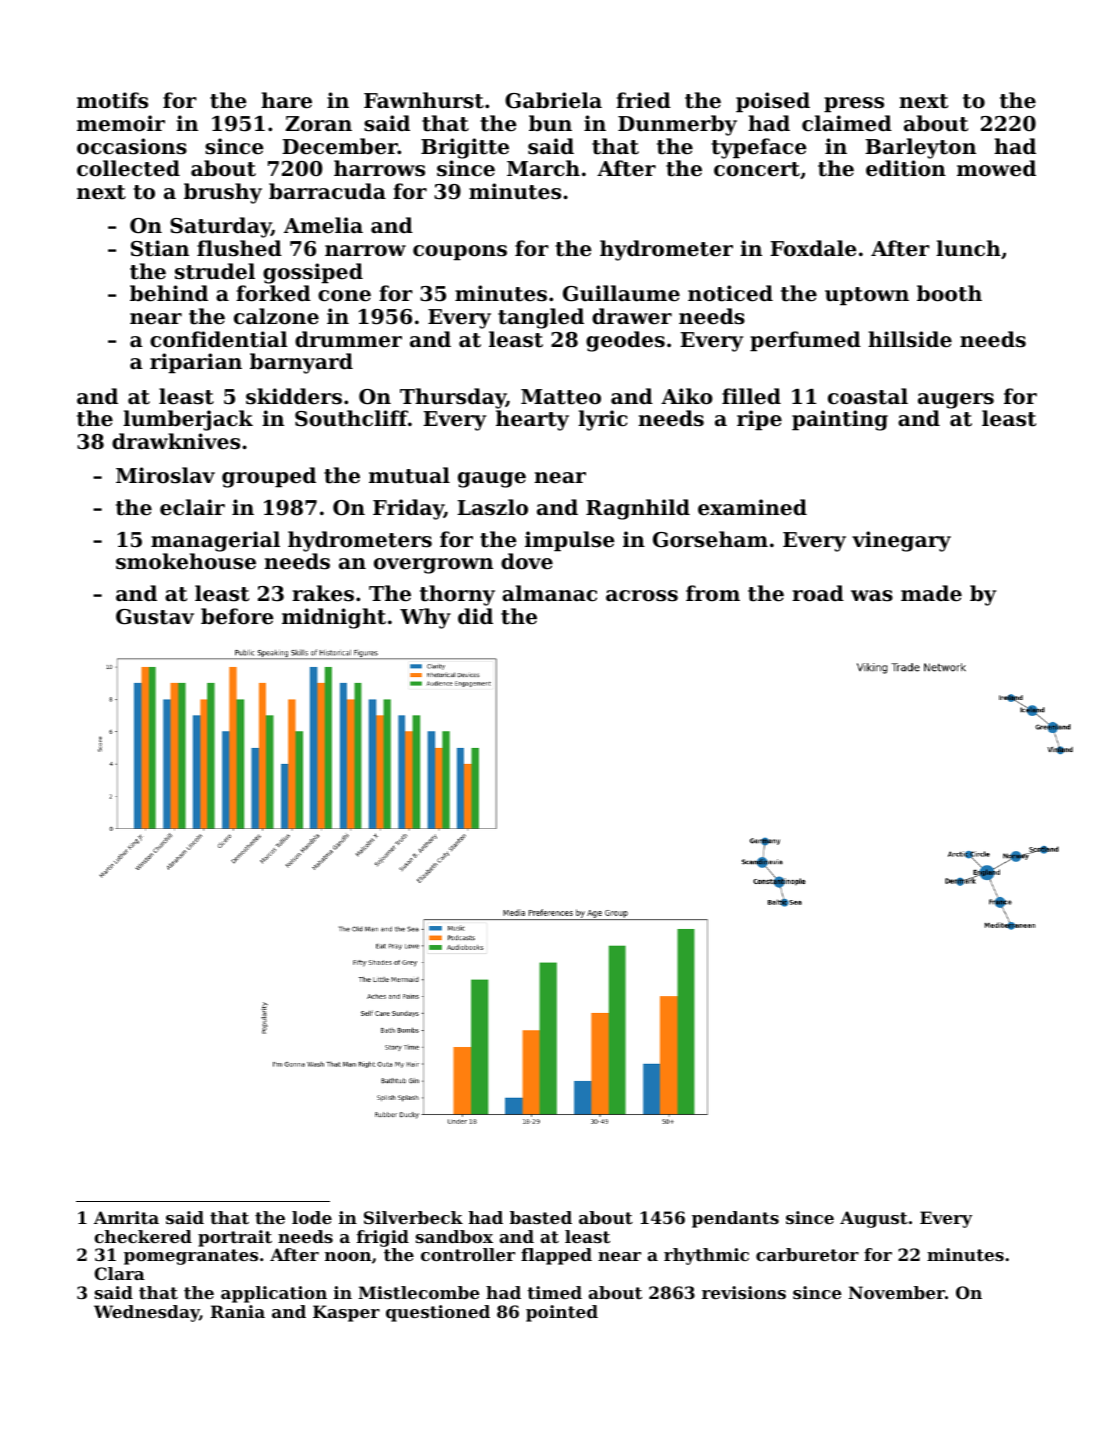 Image resolution: width=1113 pixels, height=1440 pixels. Describe the element at coordinates (112, 100) in the screenshot. I see `motifs` at that location.
